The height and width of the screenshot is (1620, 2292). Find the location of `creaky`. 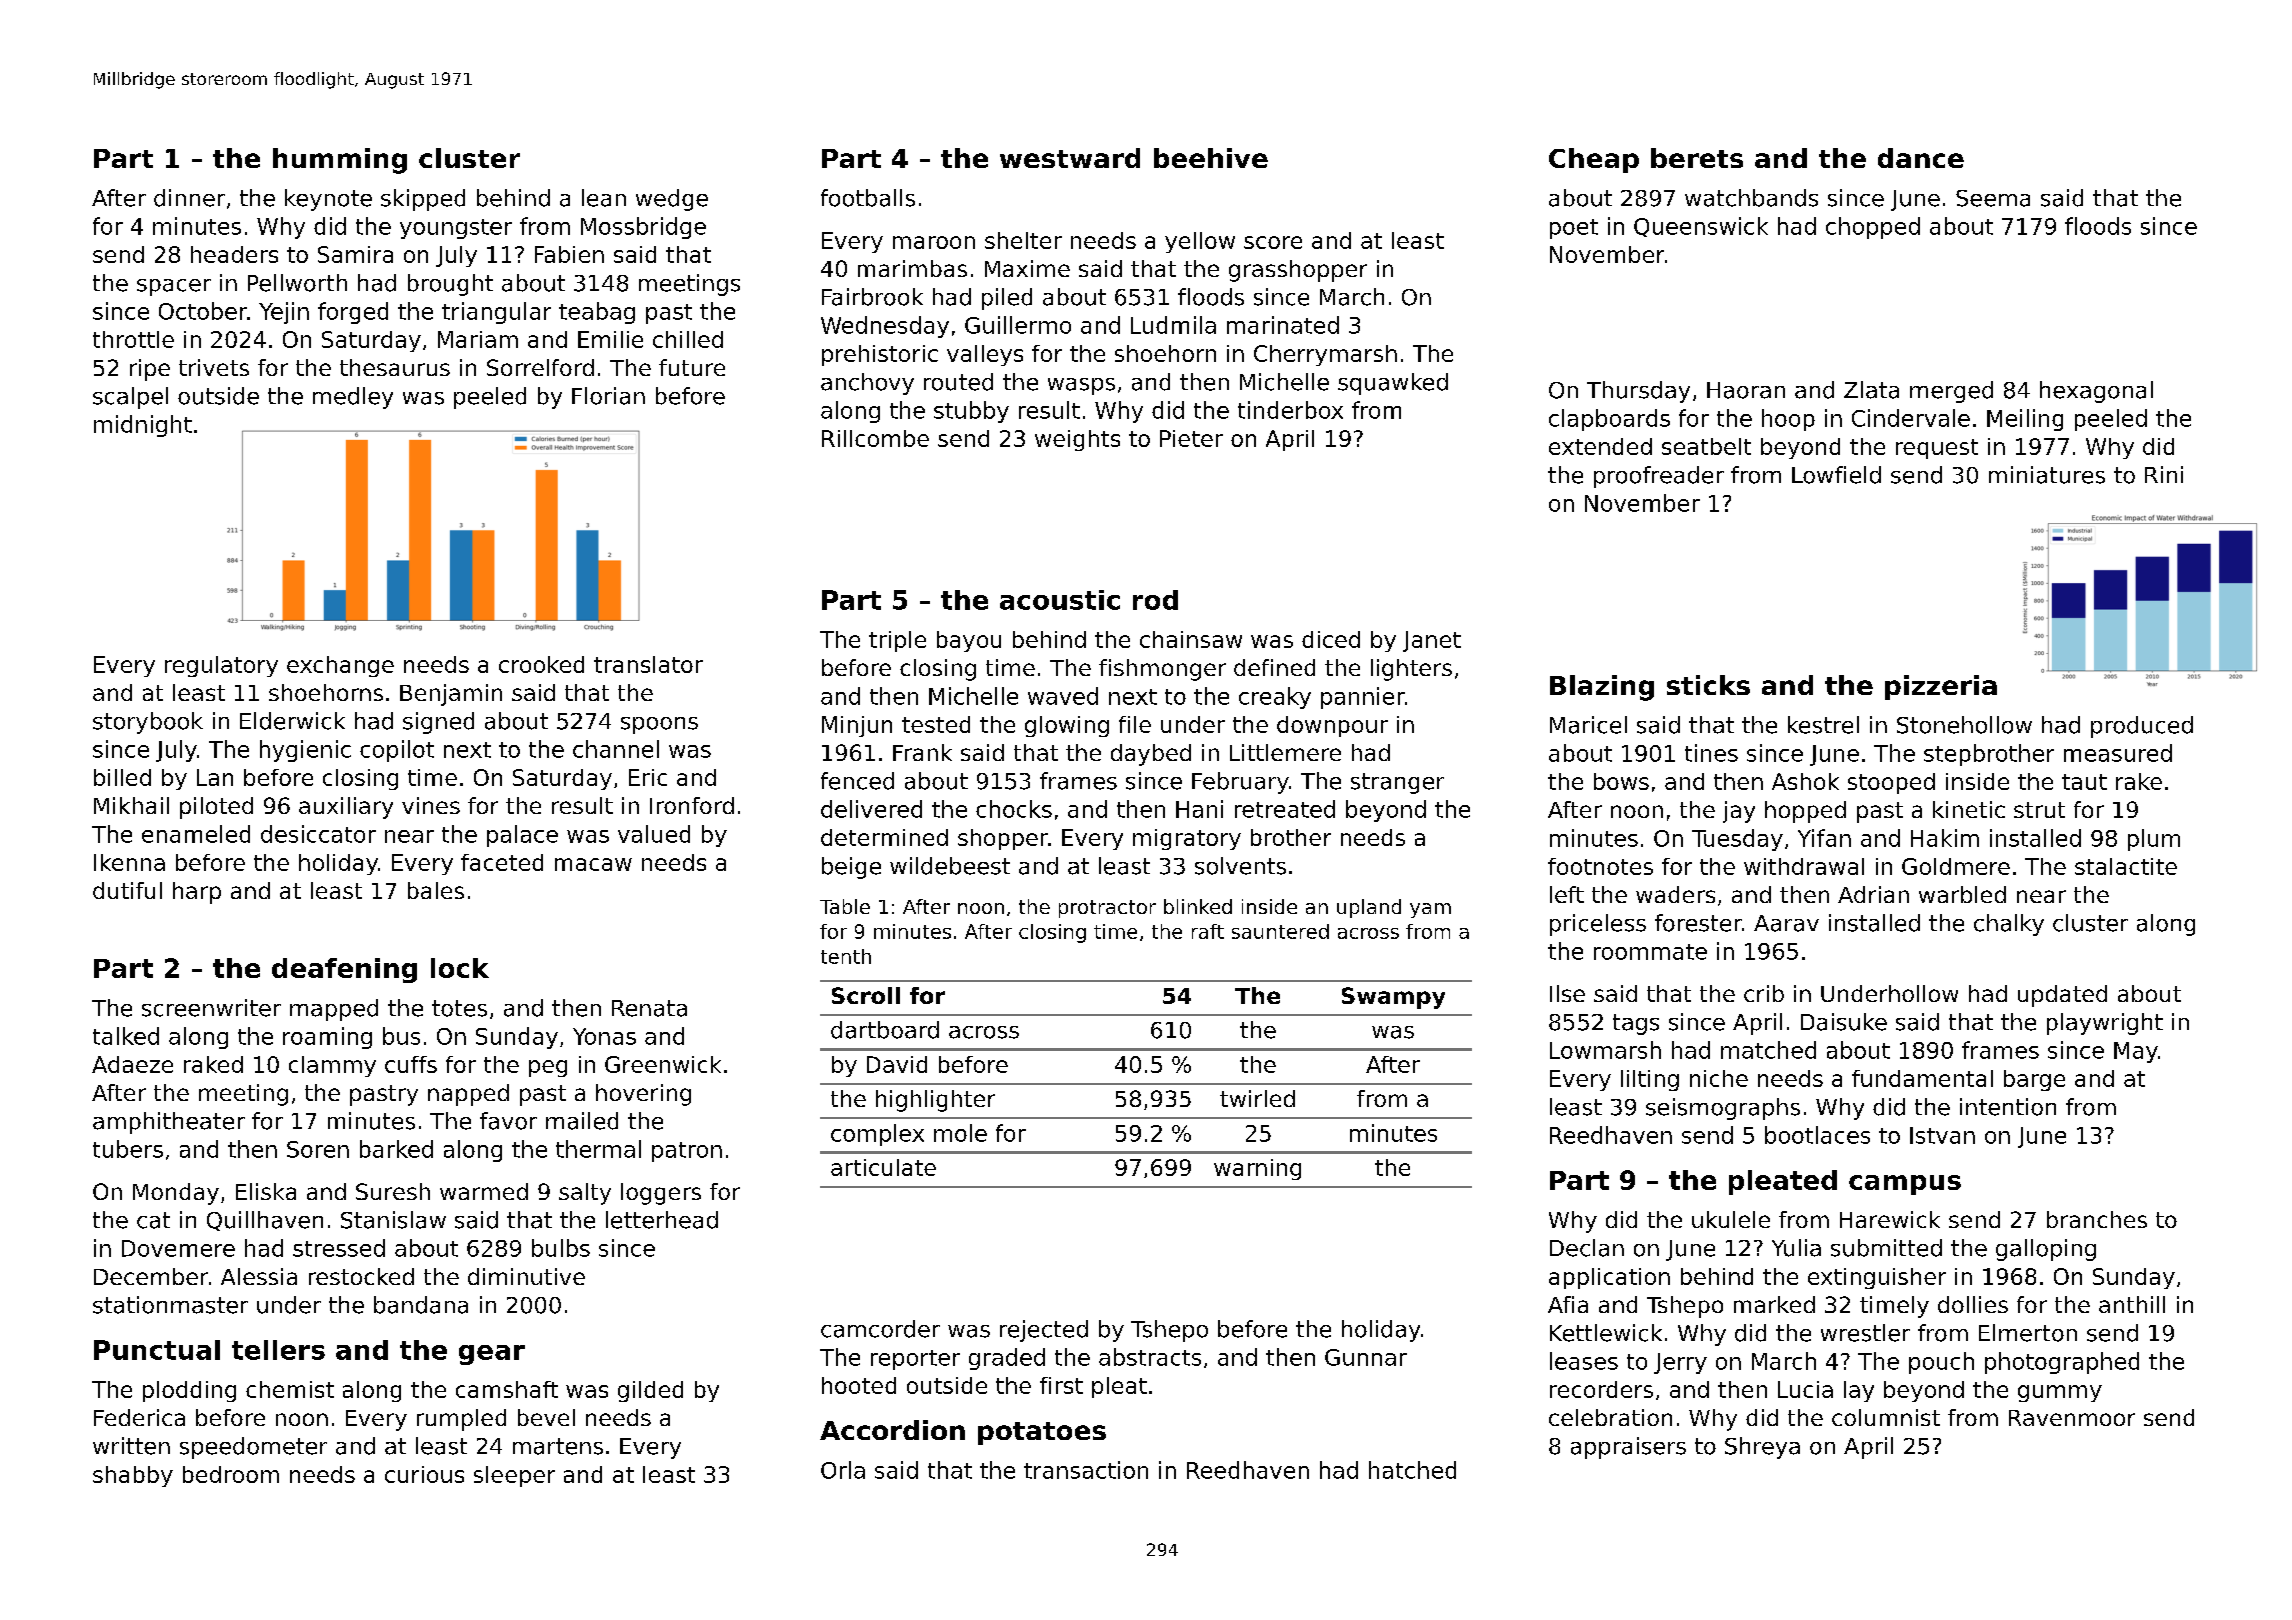

creaky is located at coordinates (1275, 698).
